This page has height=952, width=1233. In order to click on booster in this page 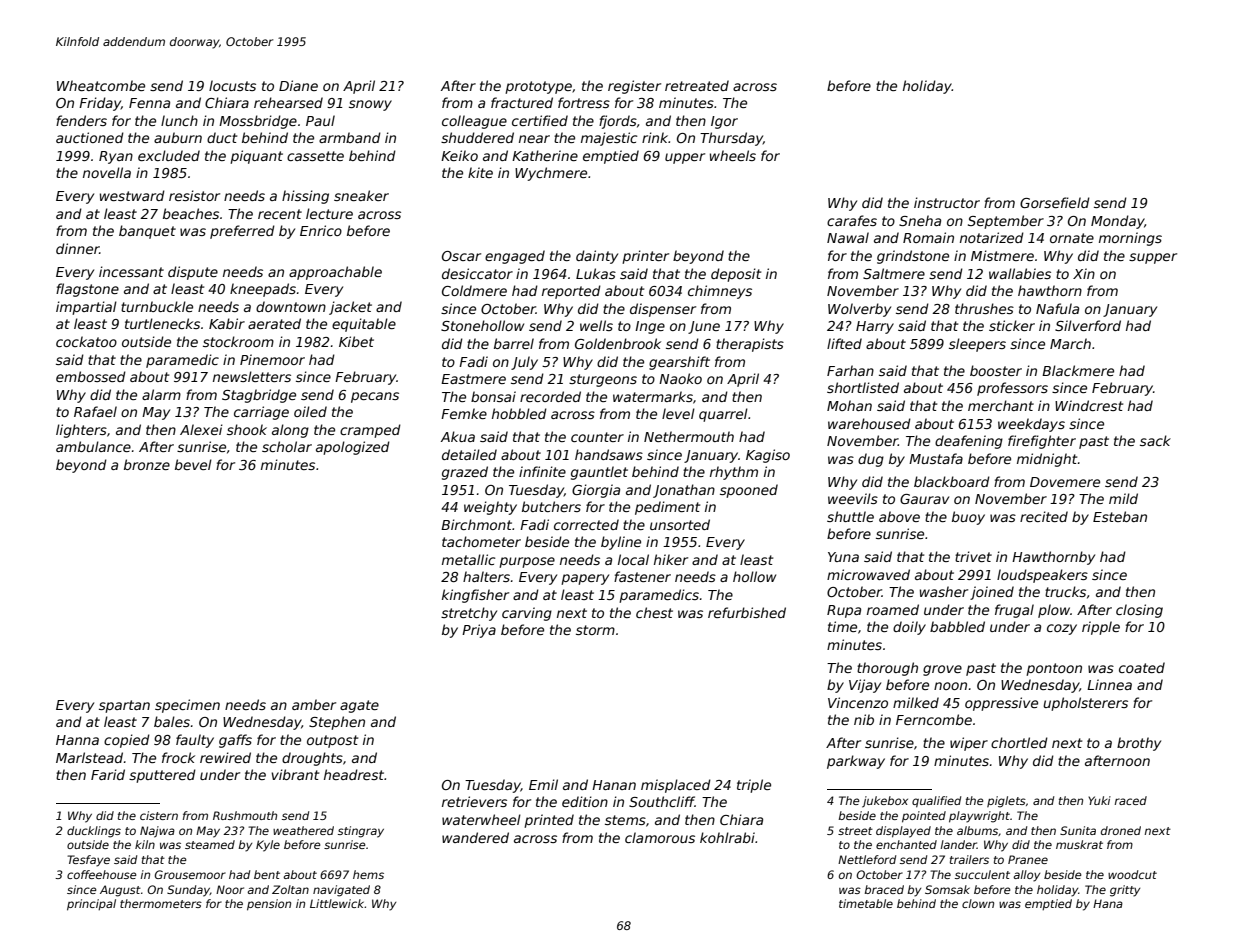, I will do `click(996, 370)`.
